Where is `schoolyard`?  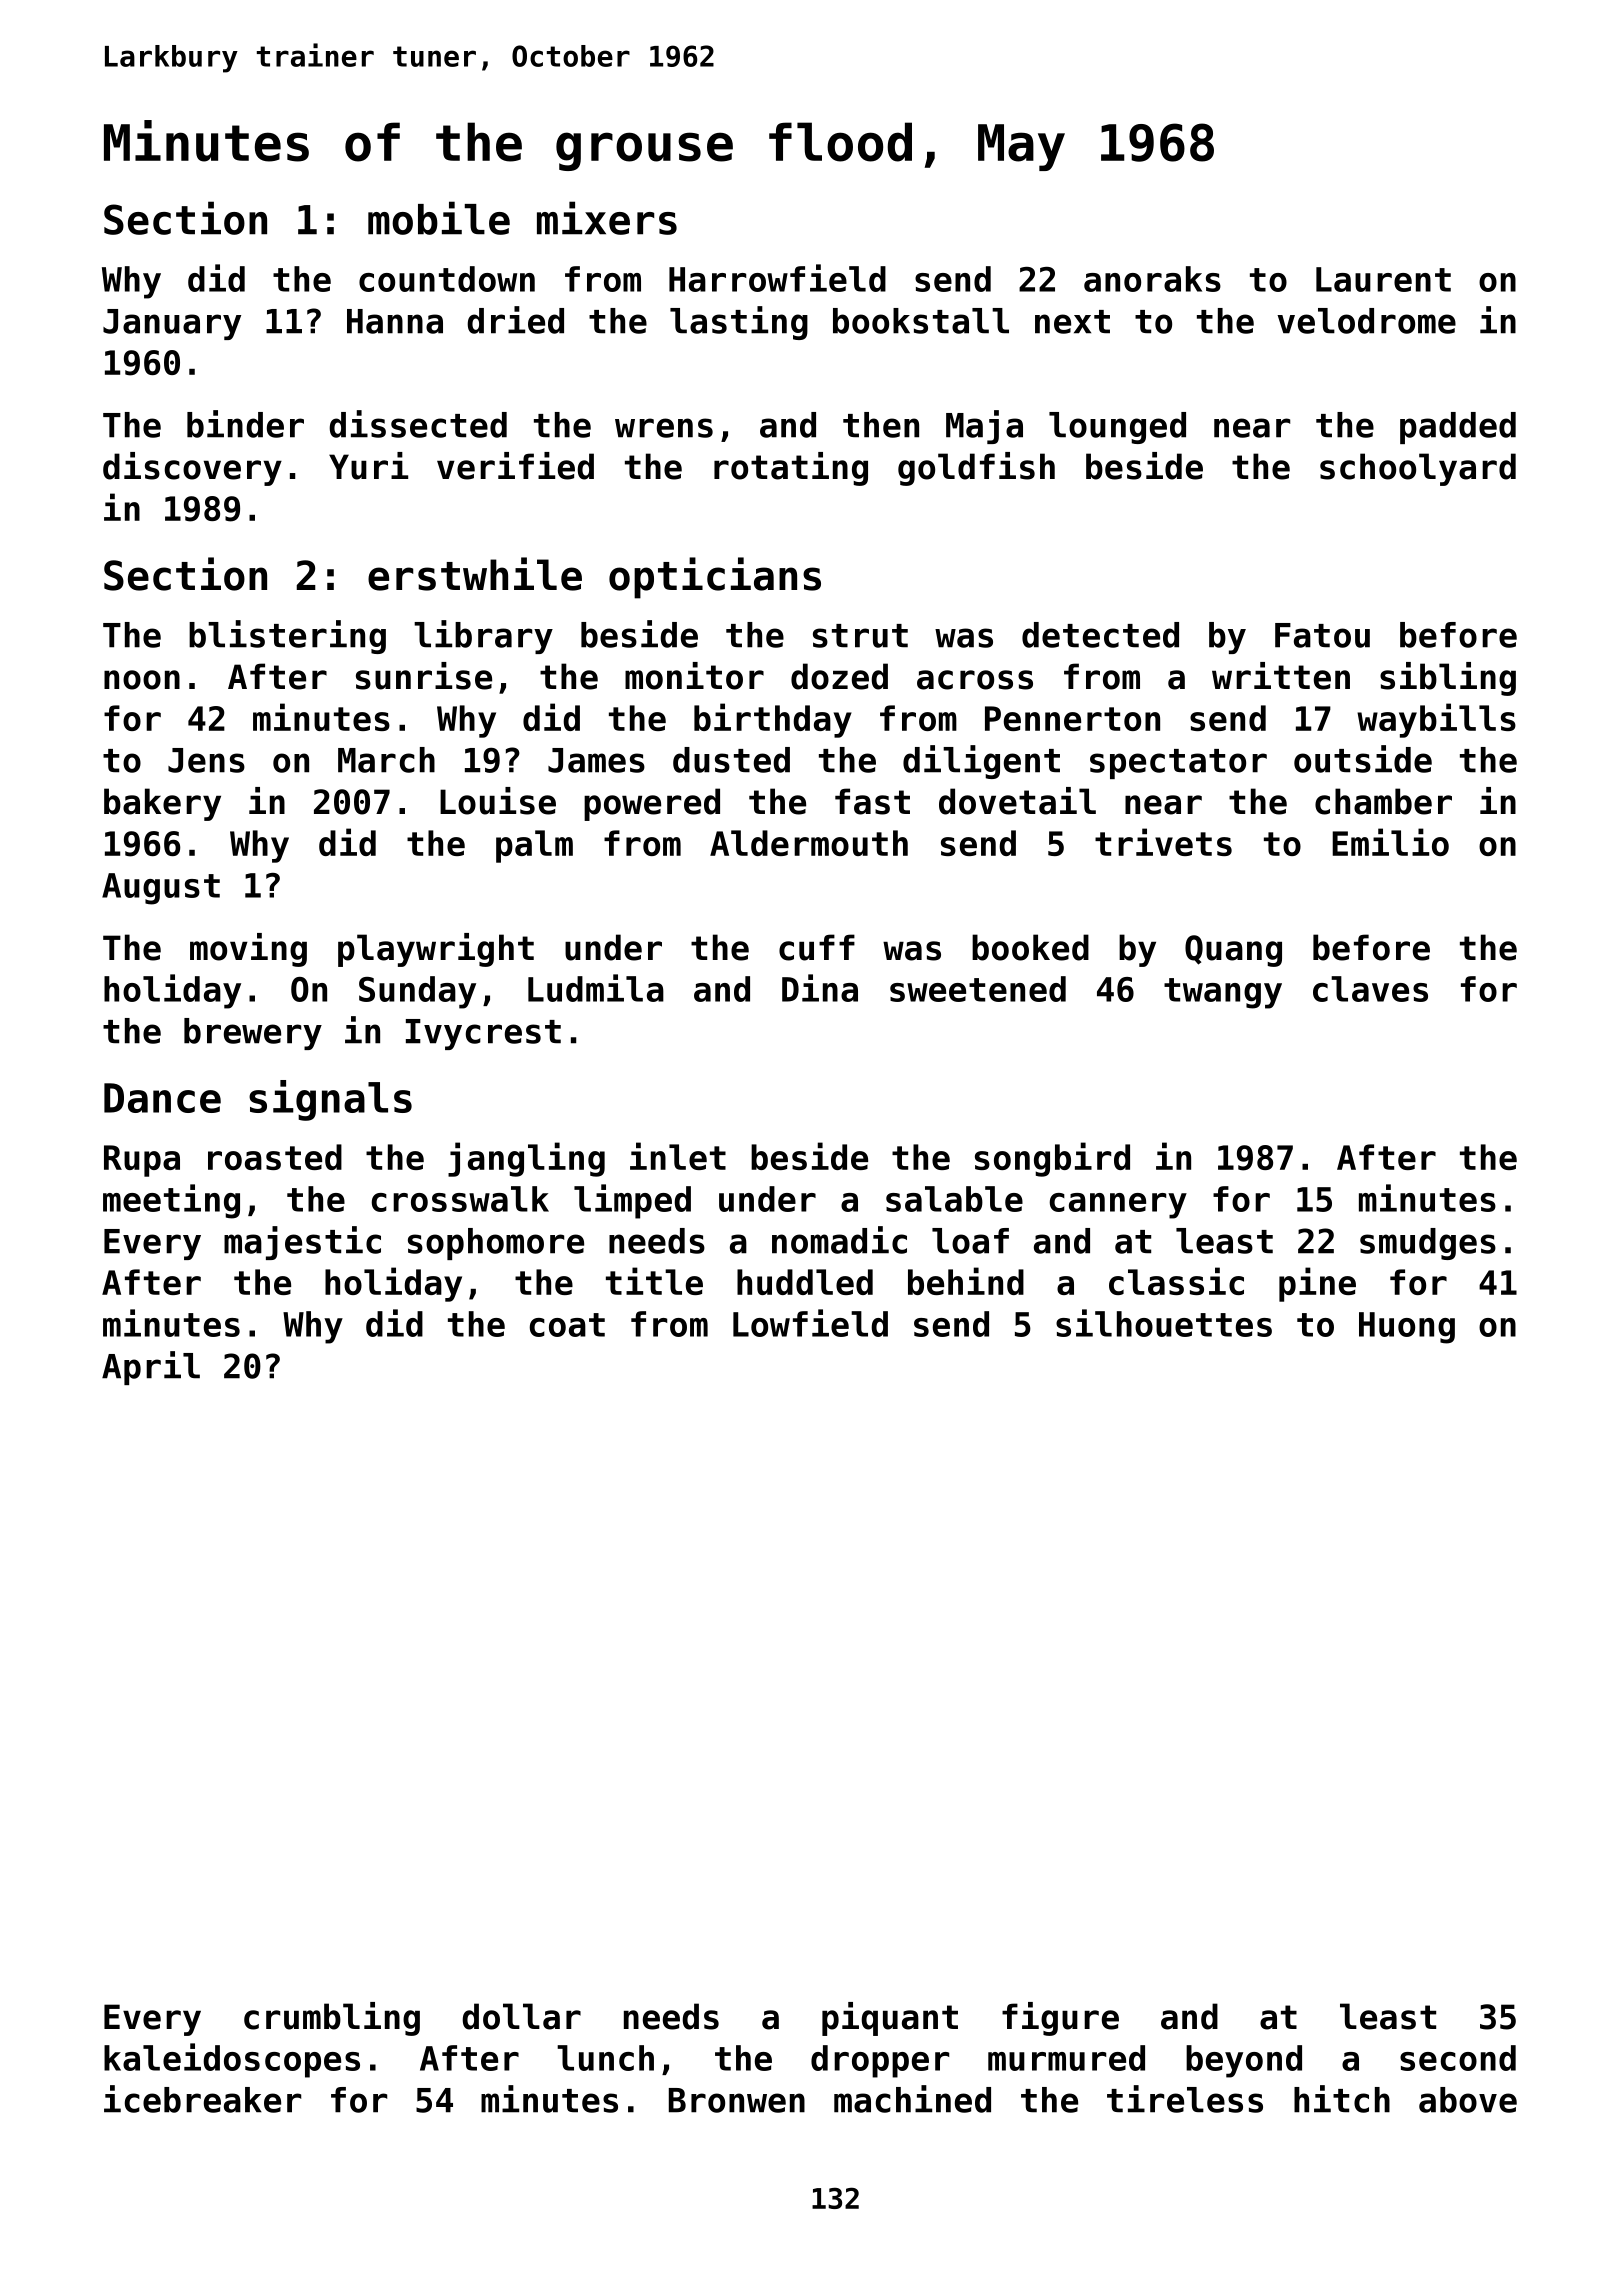 schoolyard is located at coordinates (1418, 469).
